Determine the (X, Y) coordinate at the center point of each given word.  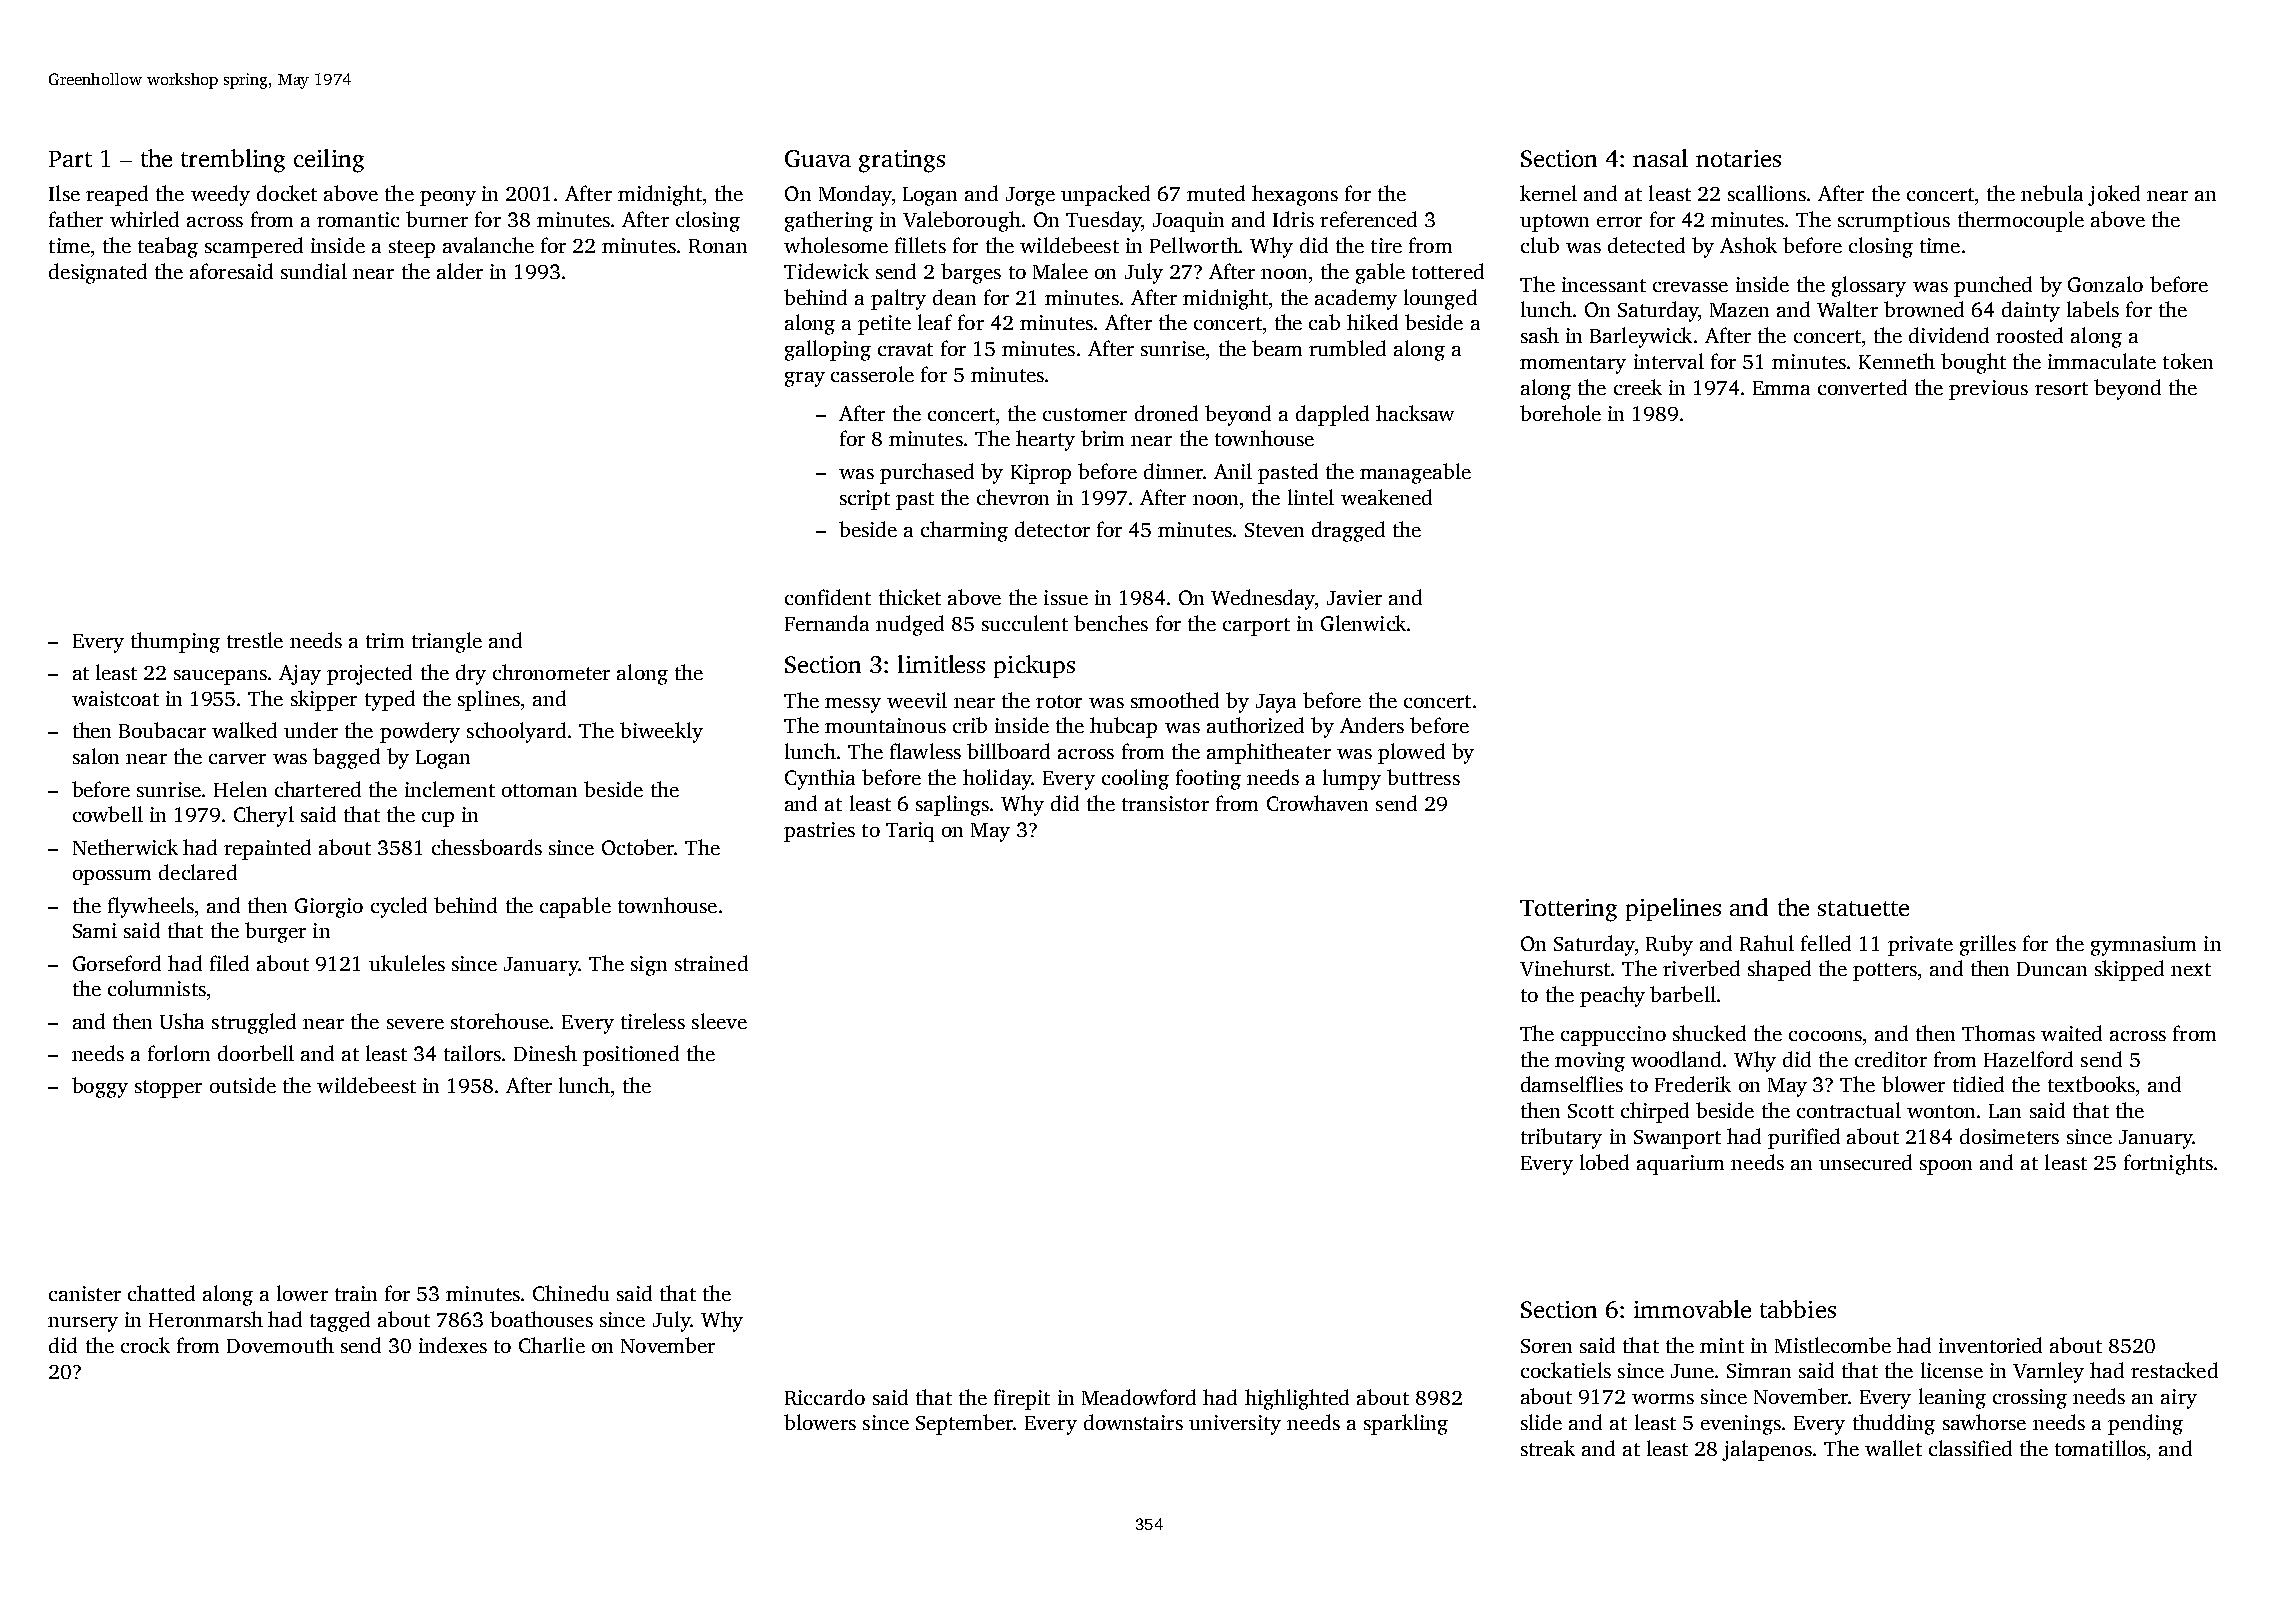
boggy (100, 1087)
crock (145, 1345)
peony (448, 198)
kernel (1548, 193)
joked (2114, 195)
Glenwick (1363, 623)
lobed (1604, 1162)
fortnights (2168, 1164)
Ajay (300, 675)
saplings (952, 805)
